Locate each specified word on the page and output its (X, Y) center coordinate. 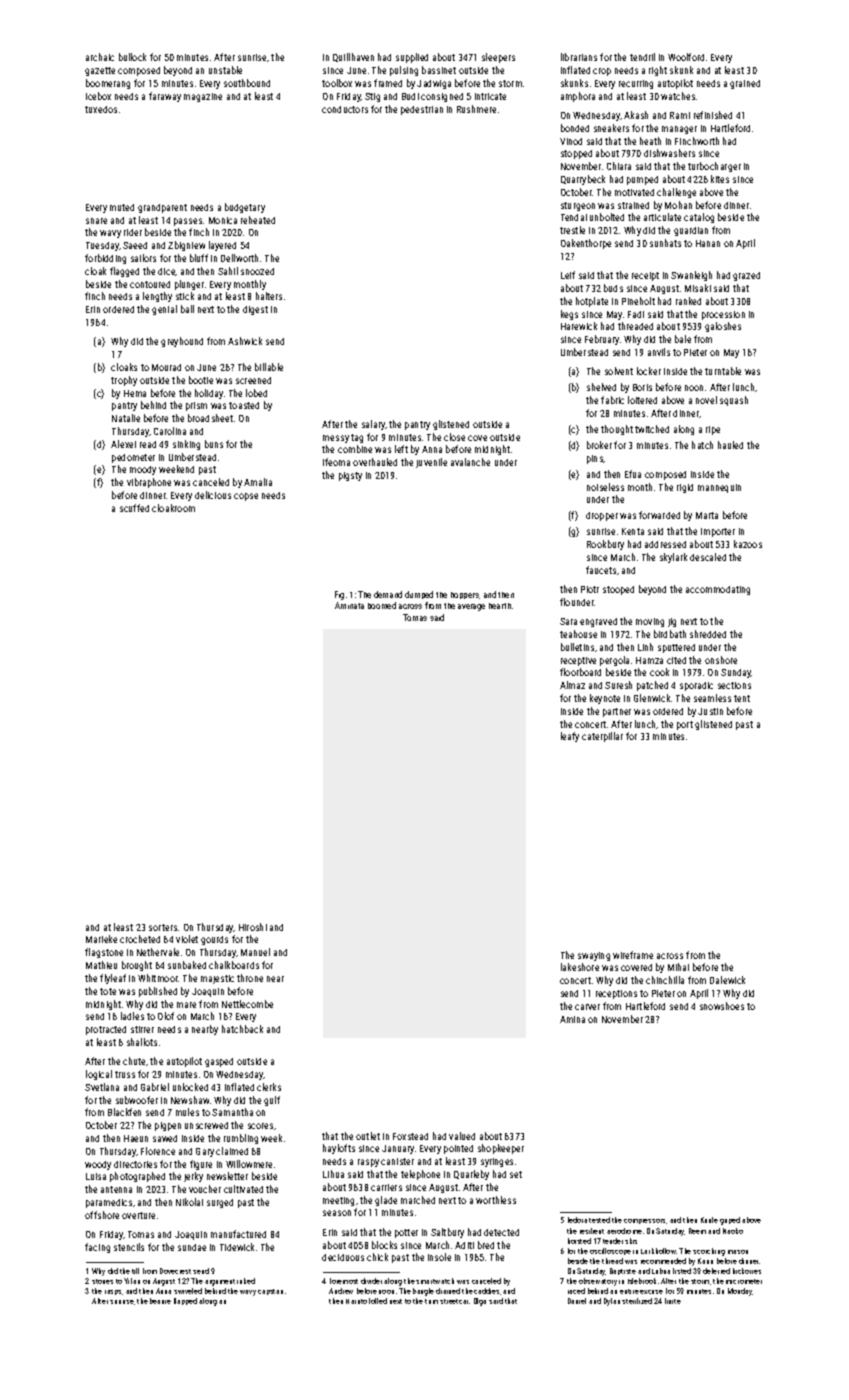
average (471, 607)
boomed (382, 605)
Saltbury (447, 1233)
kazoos (748, 544)
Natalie (126, 418)
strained (633, 205)
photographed (137, 1177)
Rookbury (605, 545)
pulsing (404, 71)
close (454, 437)
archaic (100, 57)
